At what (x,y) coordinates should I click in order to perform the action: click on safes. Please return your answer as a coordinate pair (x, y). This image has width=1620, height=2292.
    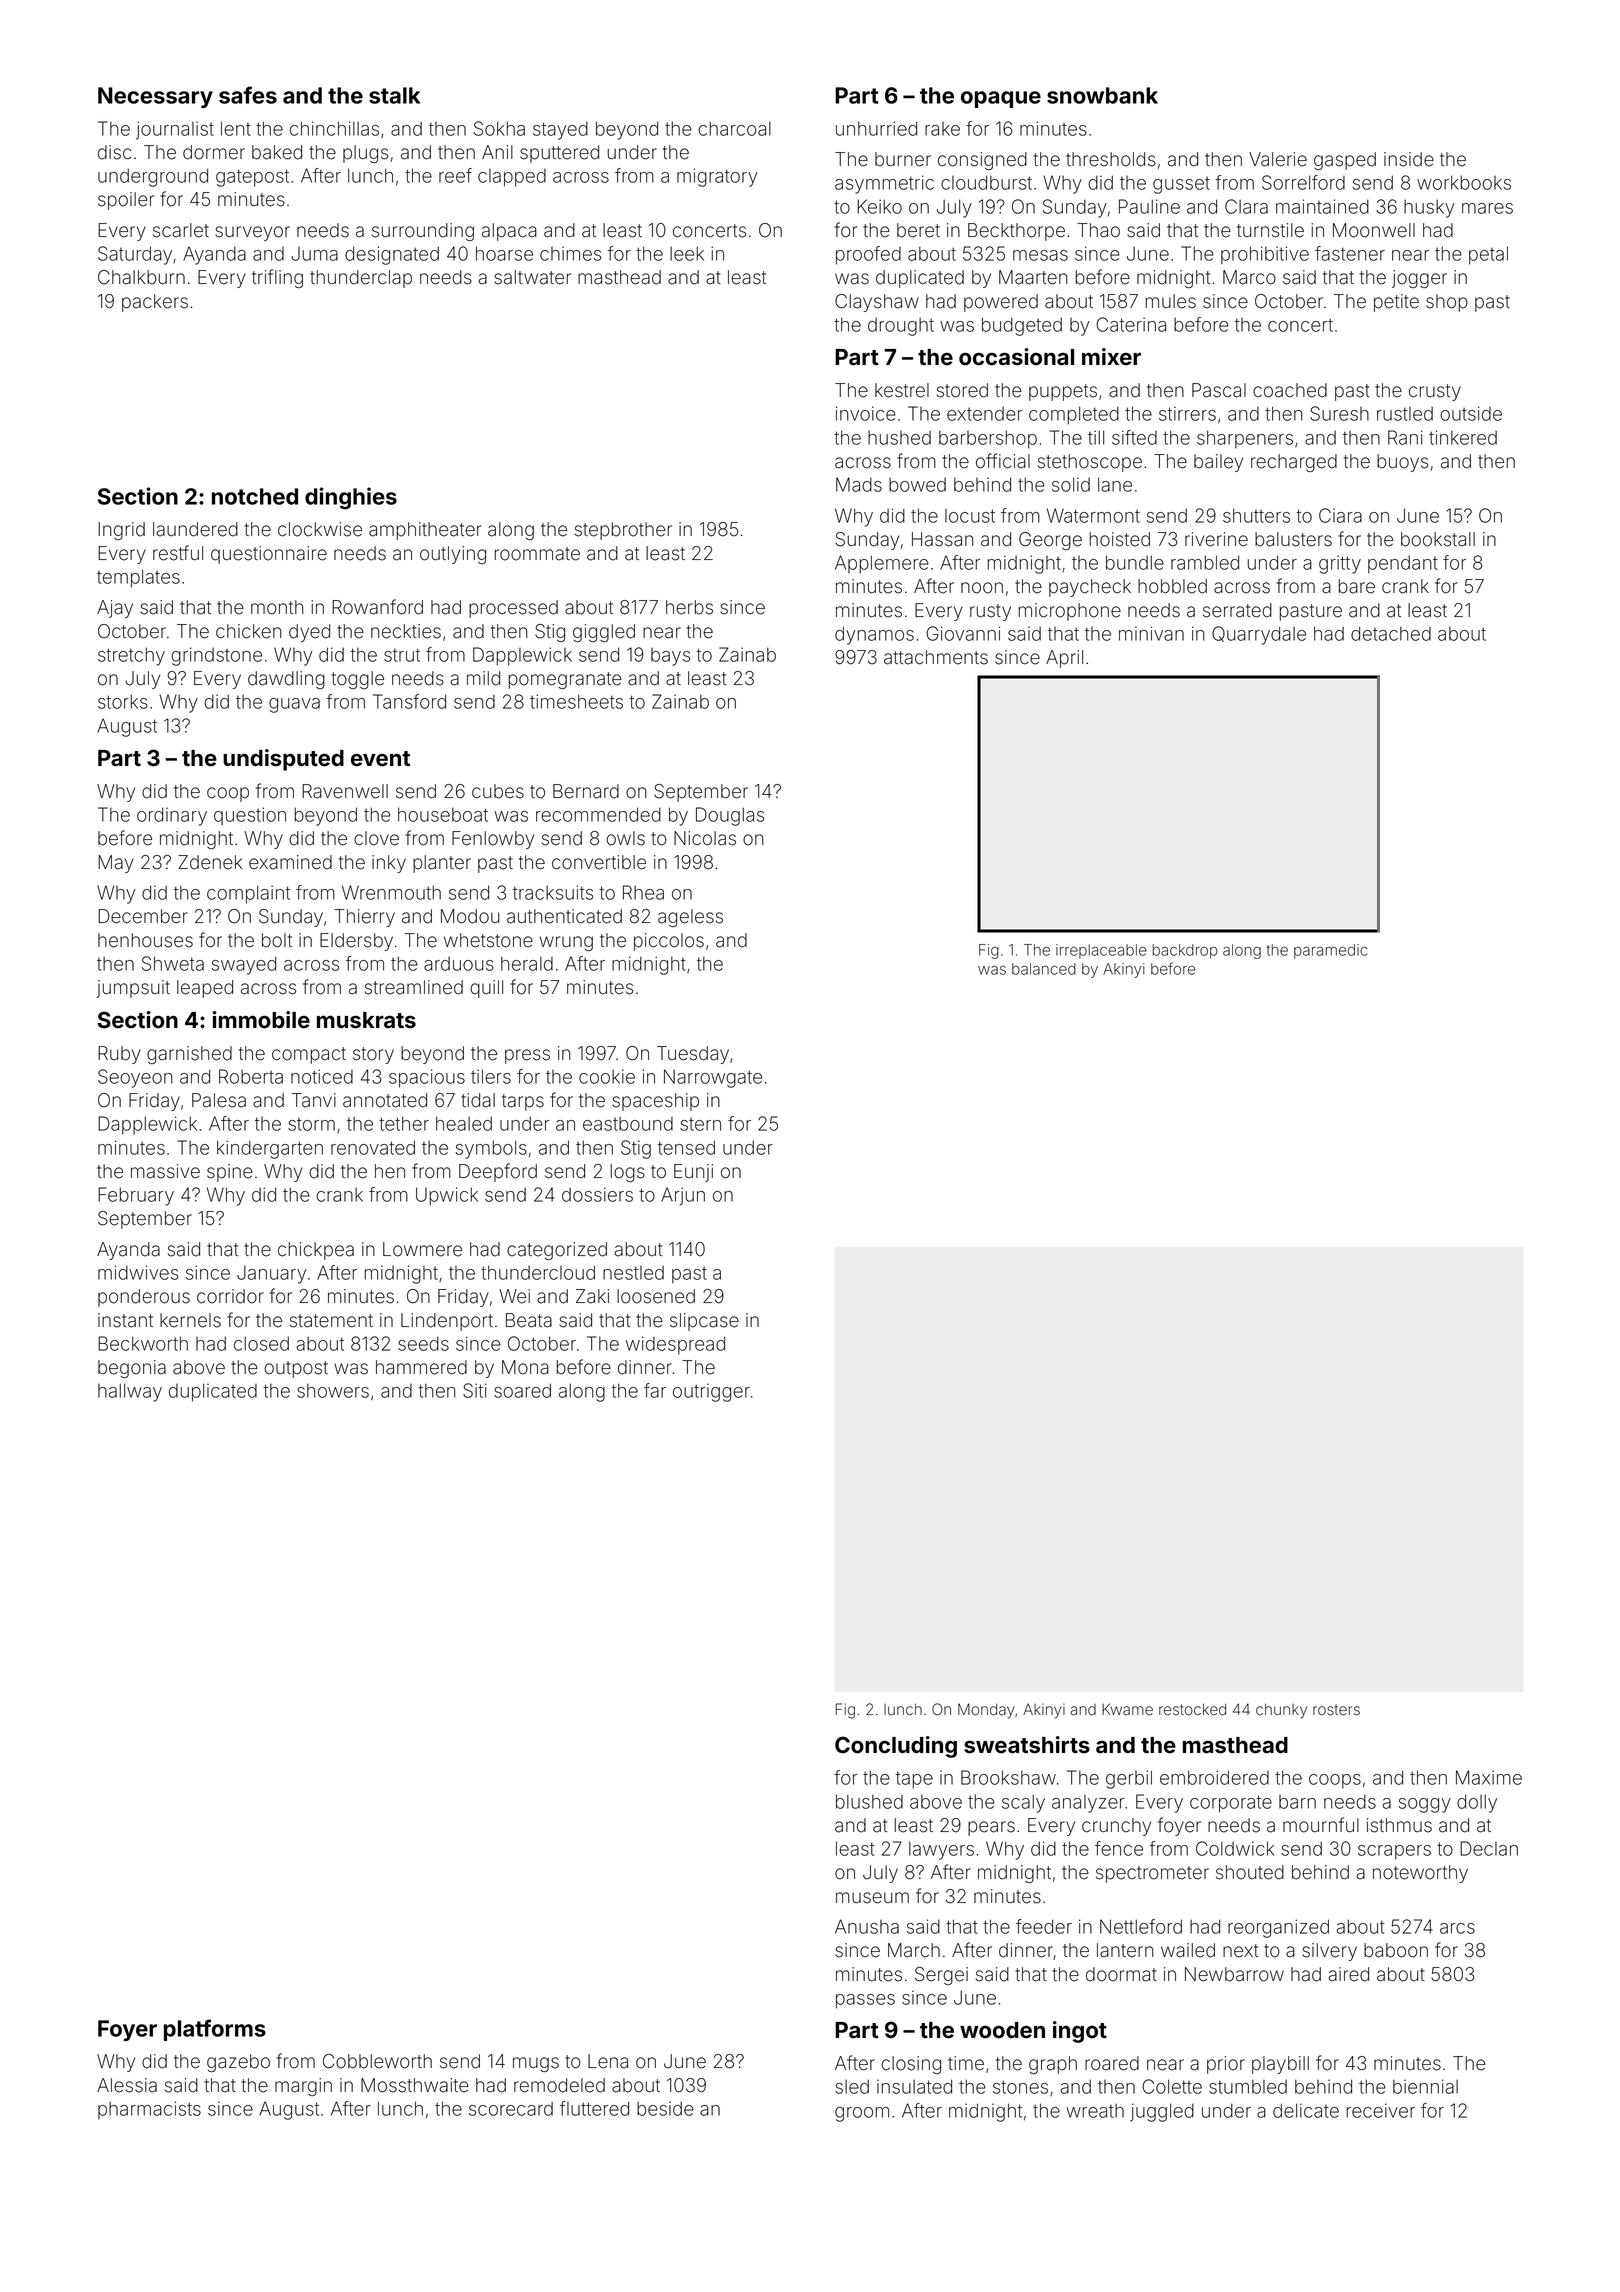
    Looking at the image, I should click on (248, 95).
